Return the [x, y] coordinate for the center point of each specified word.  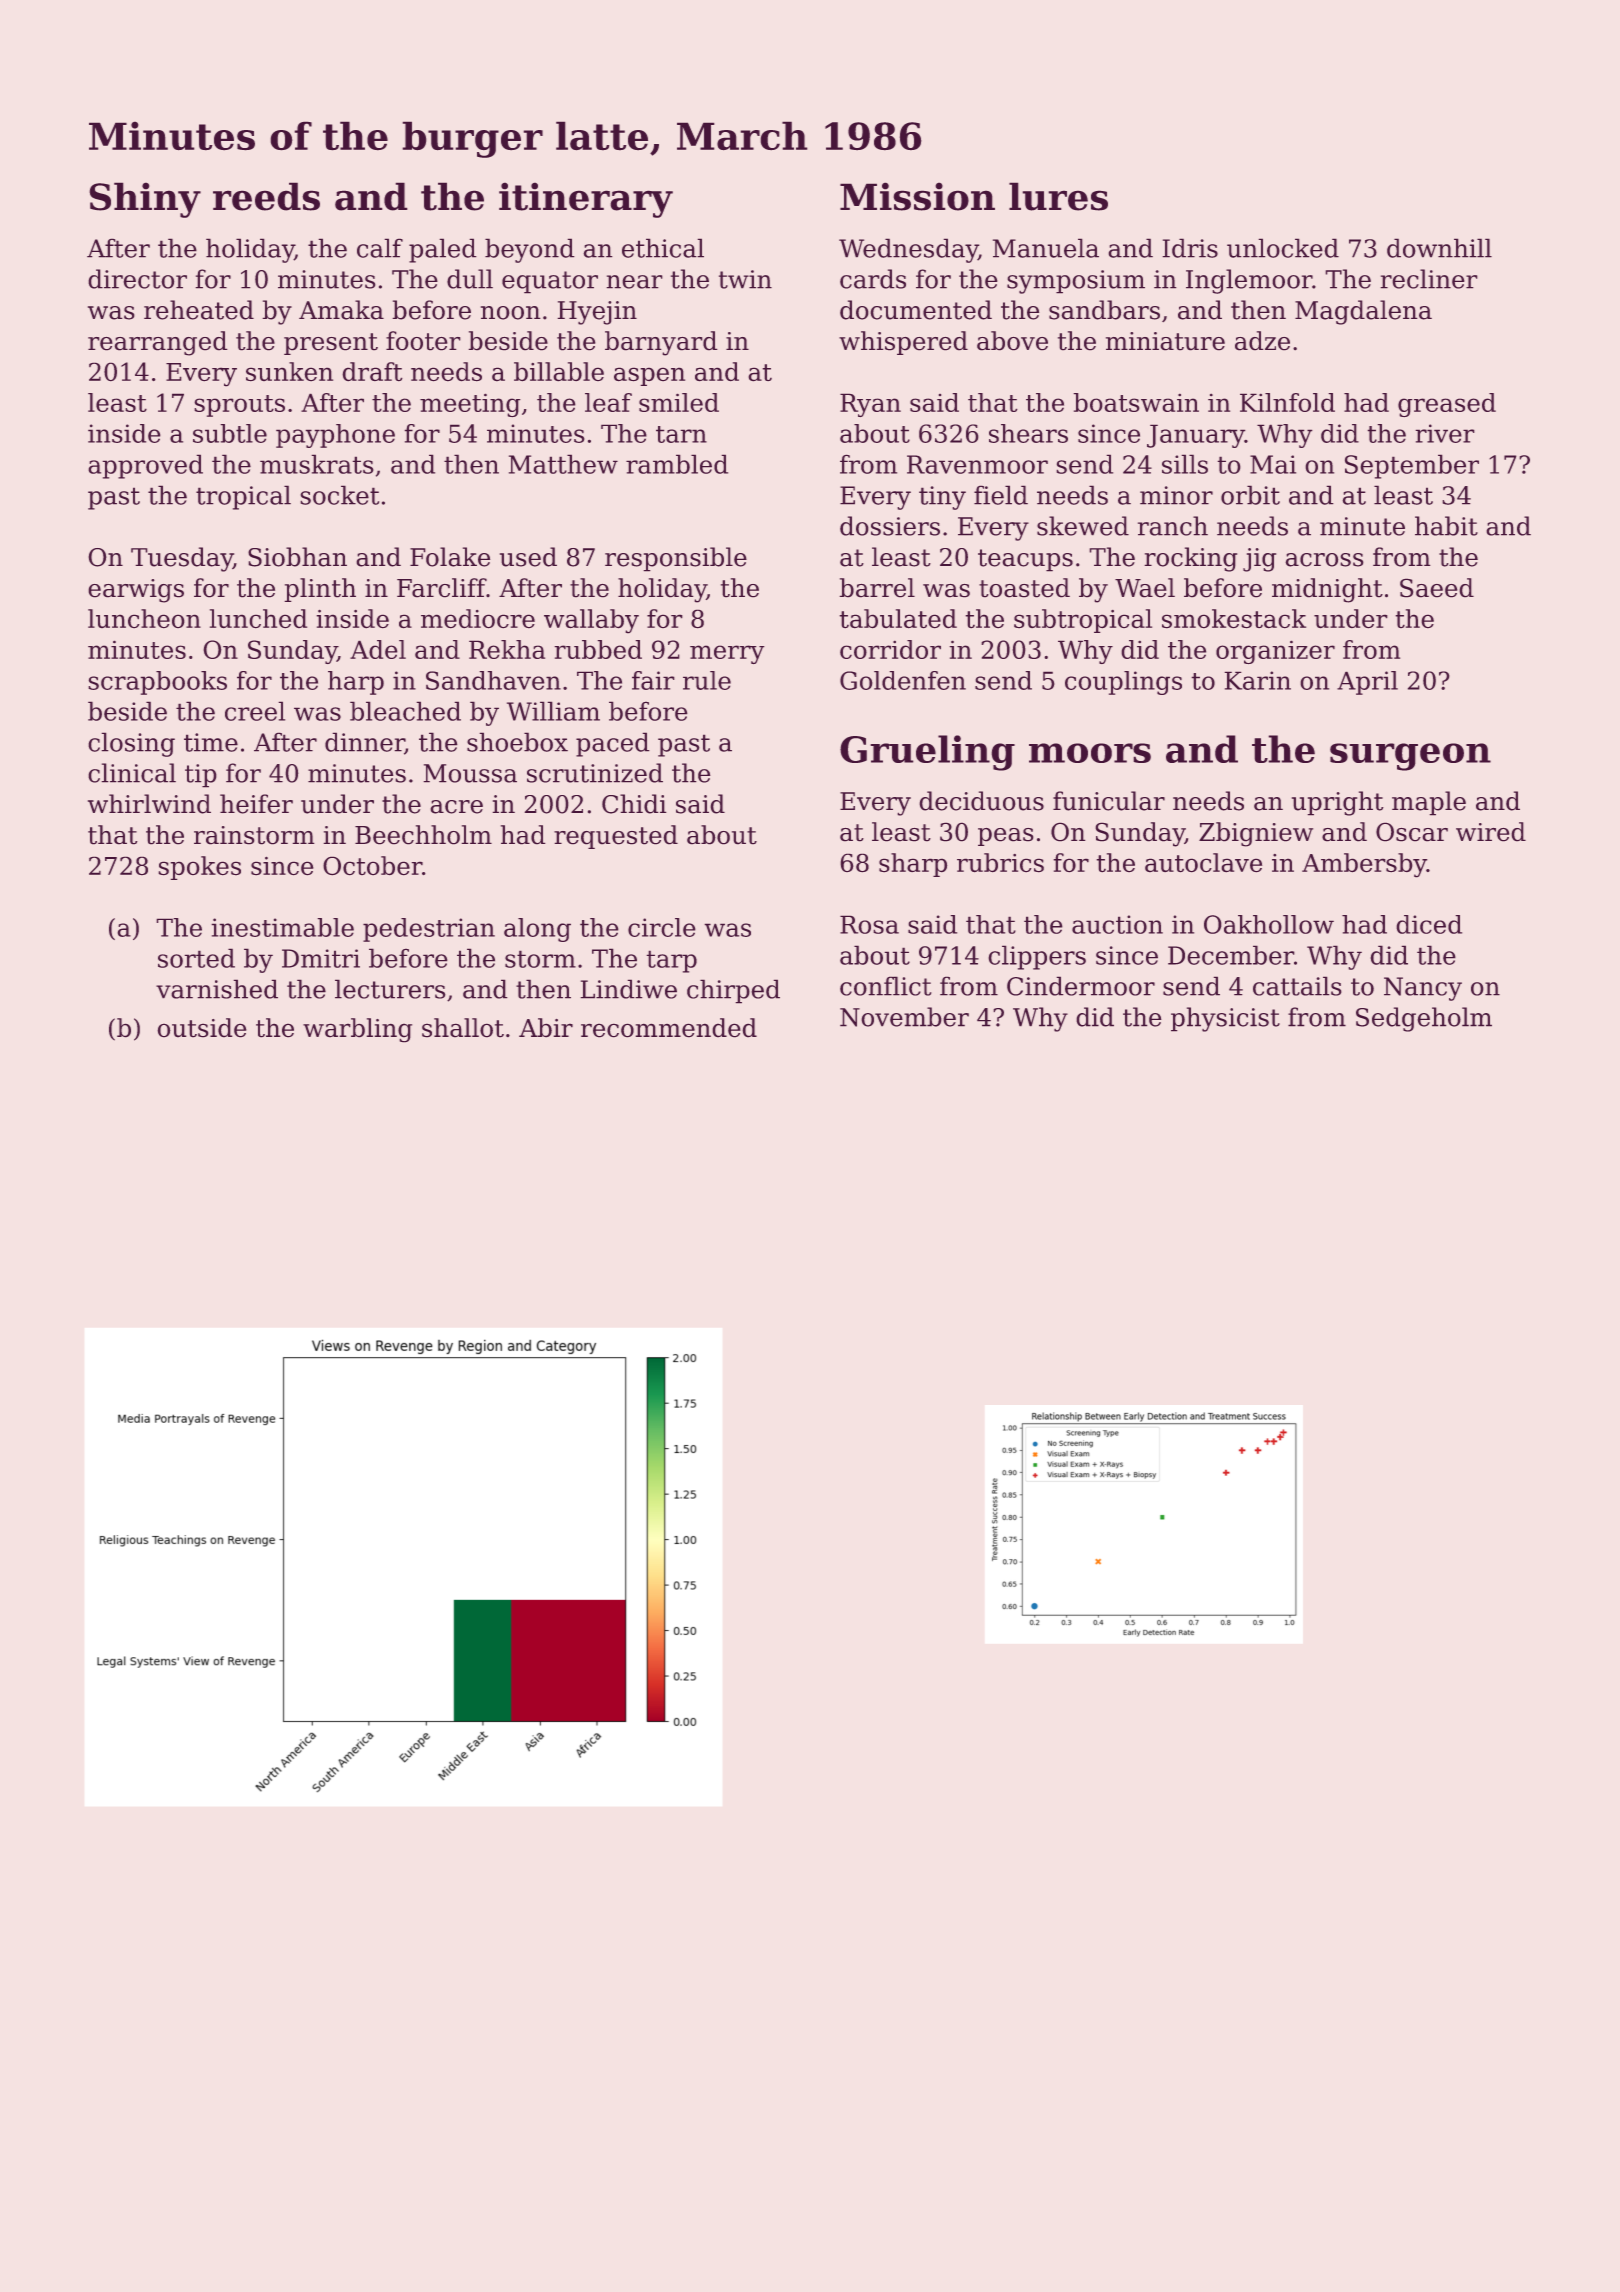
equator [550, 282]
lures [1058, 196]
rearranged [158, 343]
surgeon [1410, 757]
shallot [463, 1028]
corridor [890, 649]
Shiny [145, 200]
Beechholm [423, 835]
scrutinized [595, 773]
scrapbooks [157, 683]
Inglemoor [1249, 281]
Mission [917, 196]
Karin [1257, 680]
